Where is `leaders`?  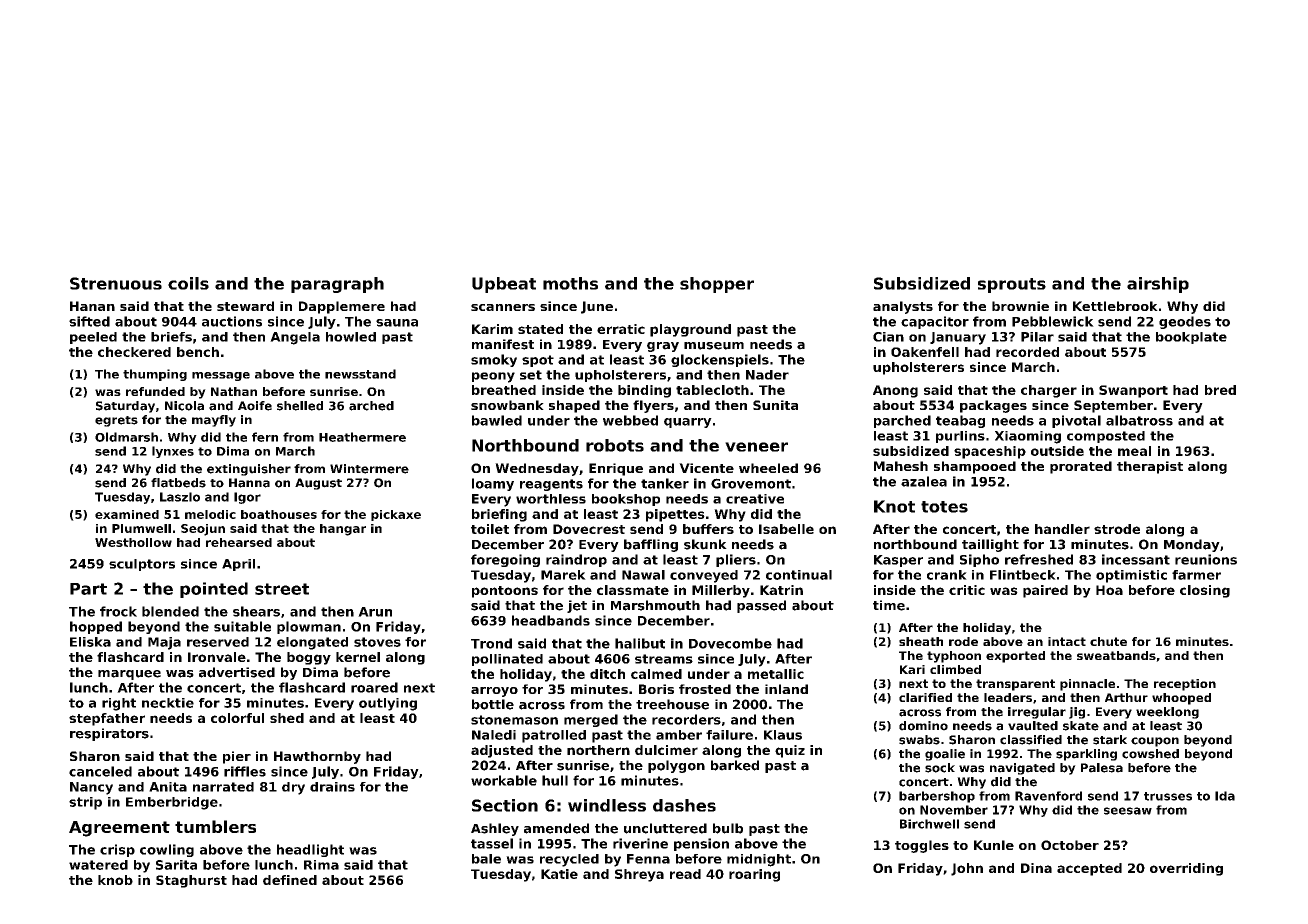 leaders is located at coordinates (1008, 697).
